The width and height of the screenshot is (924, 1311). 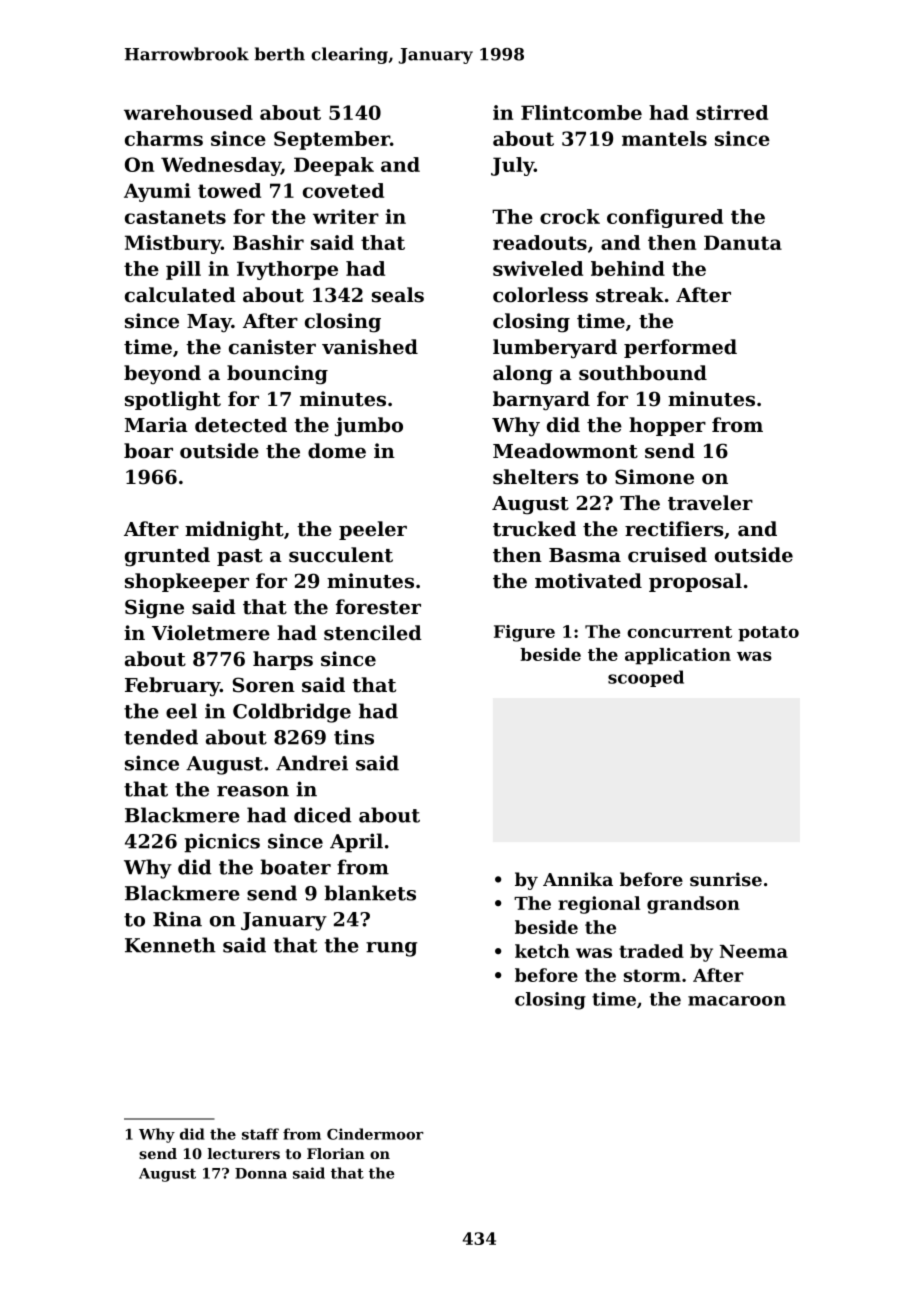 I want to click on trucked, so click(x=534, y=529).
